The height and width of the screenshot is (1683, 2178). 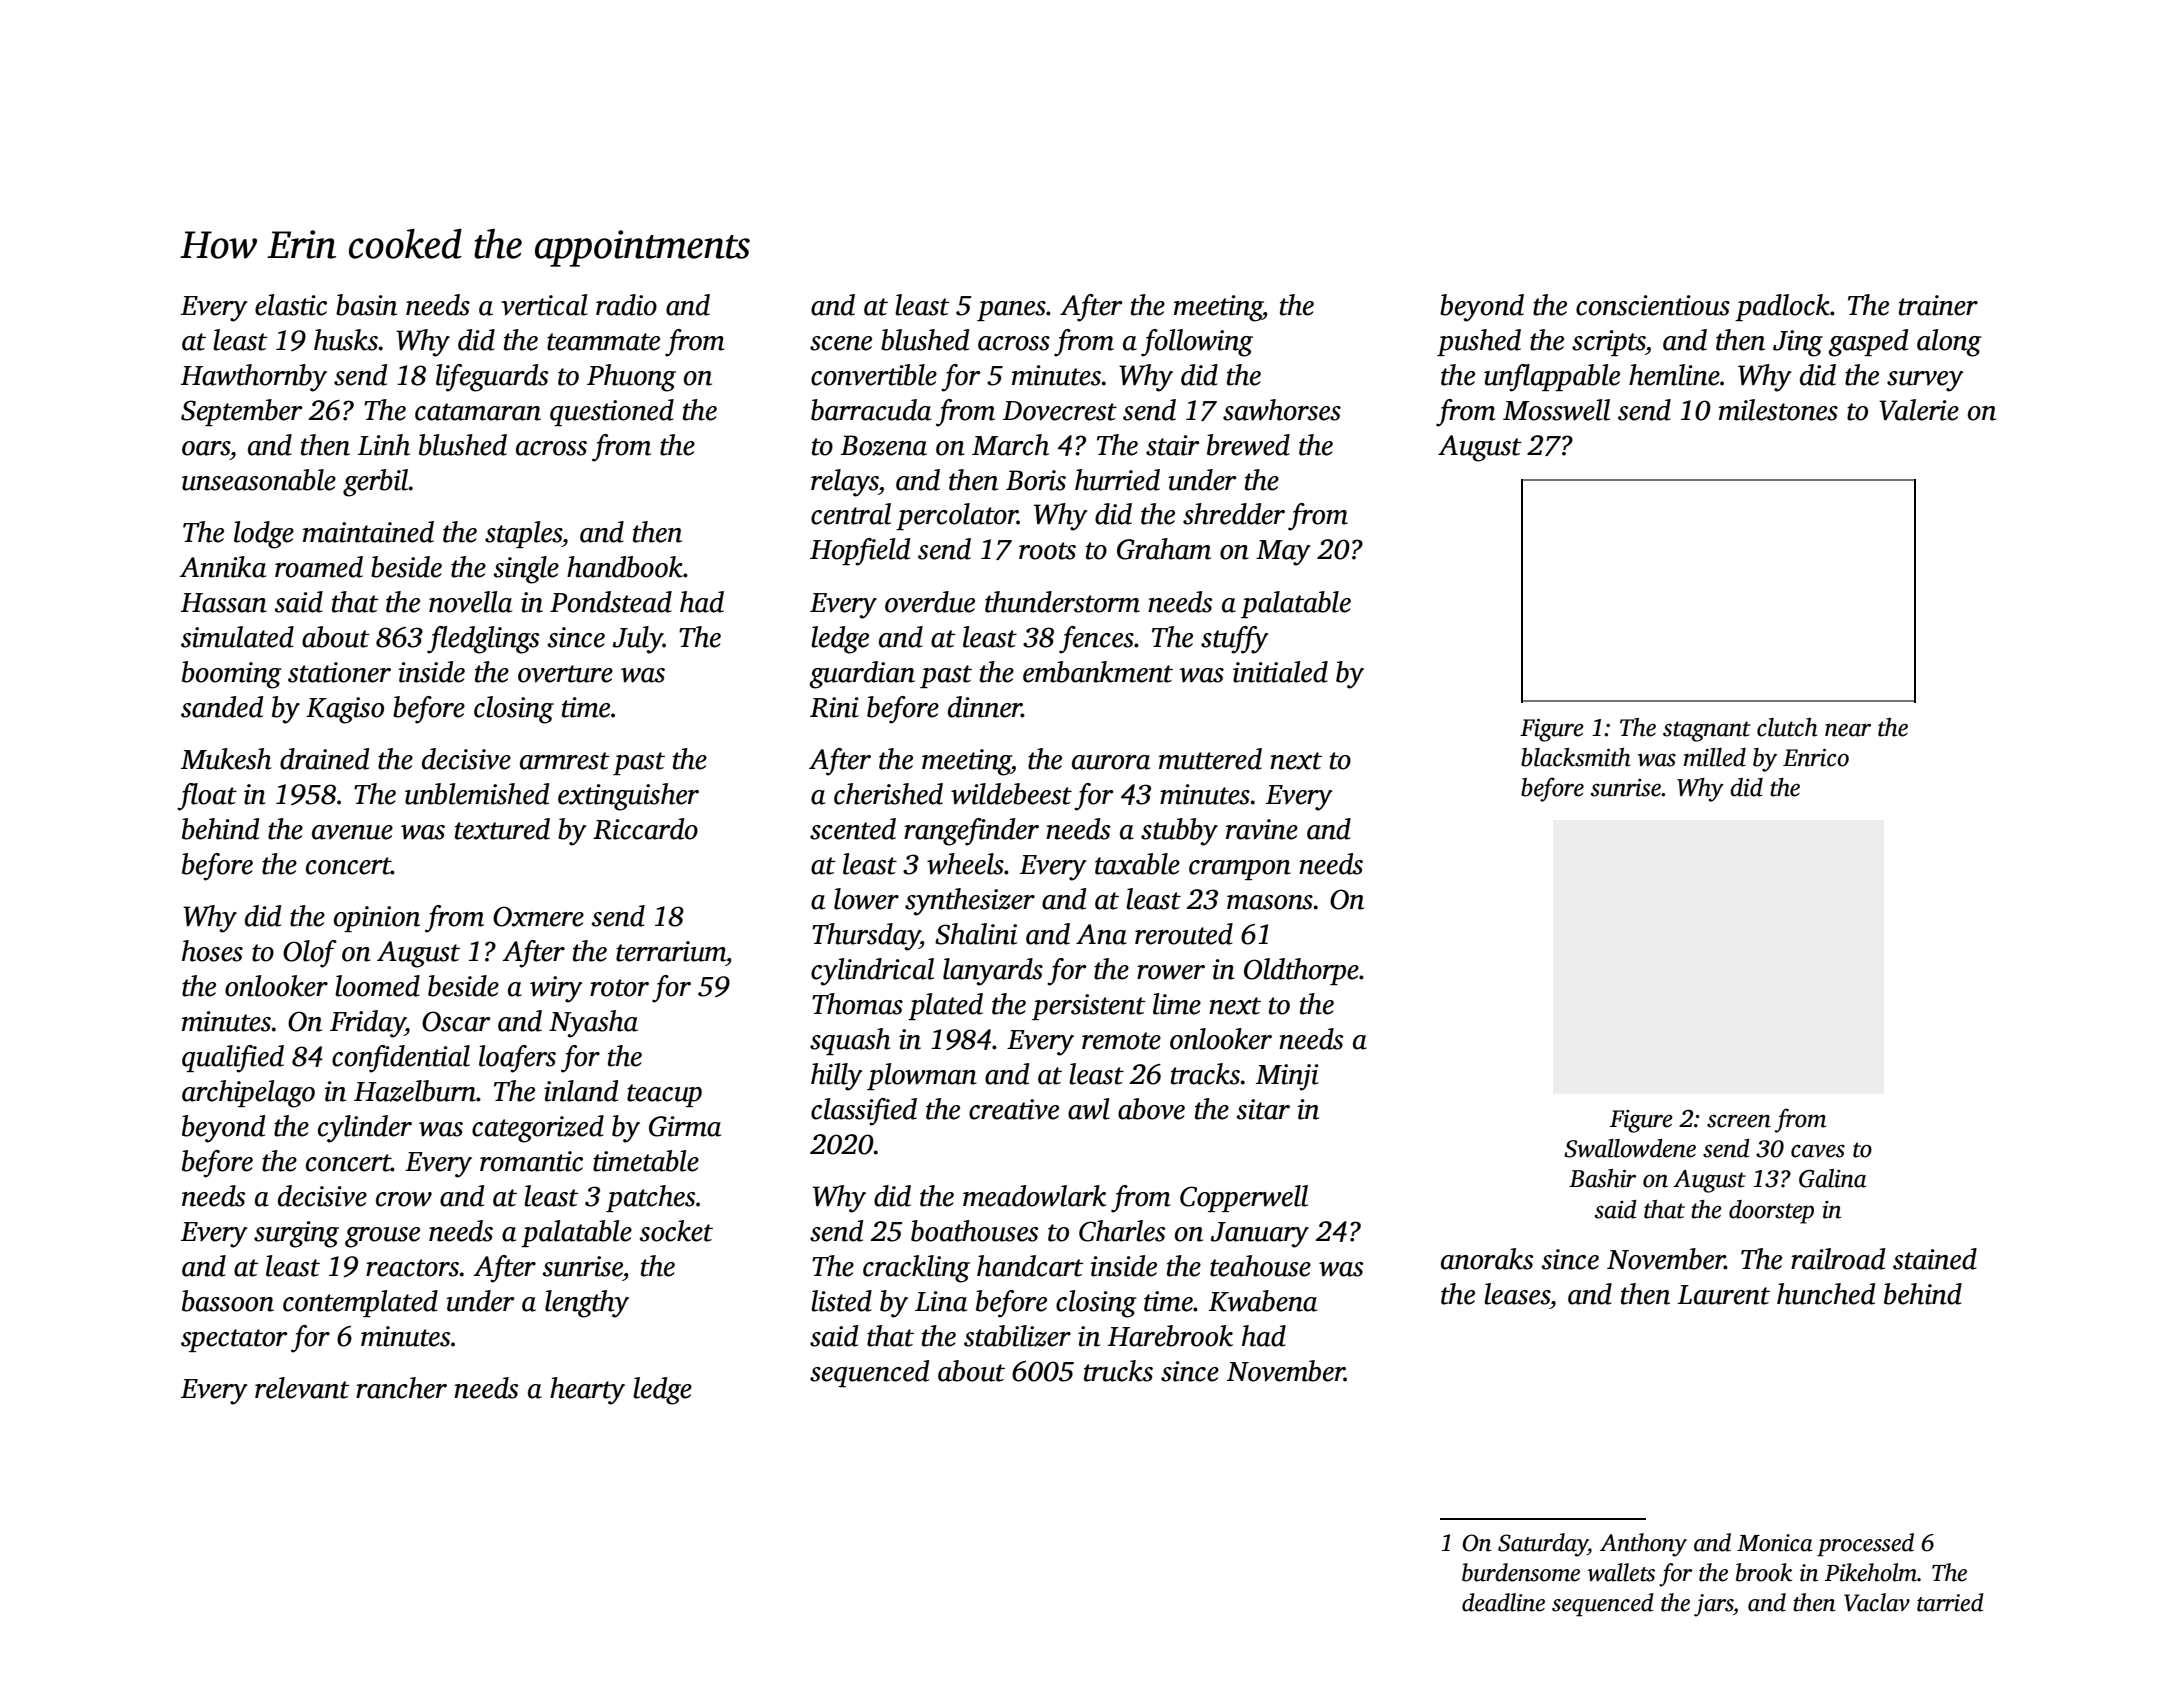 I want to click on initialed, so click(x=1280, y=672).
